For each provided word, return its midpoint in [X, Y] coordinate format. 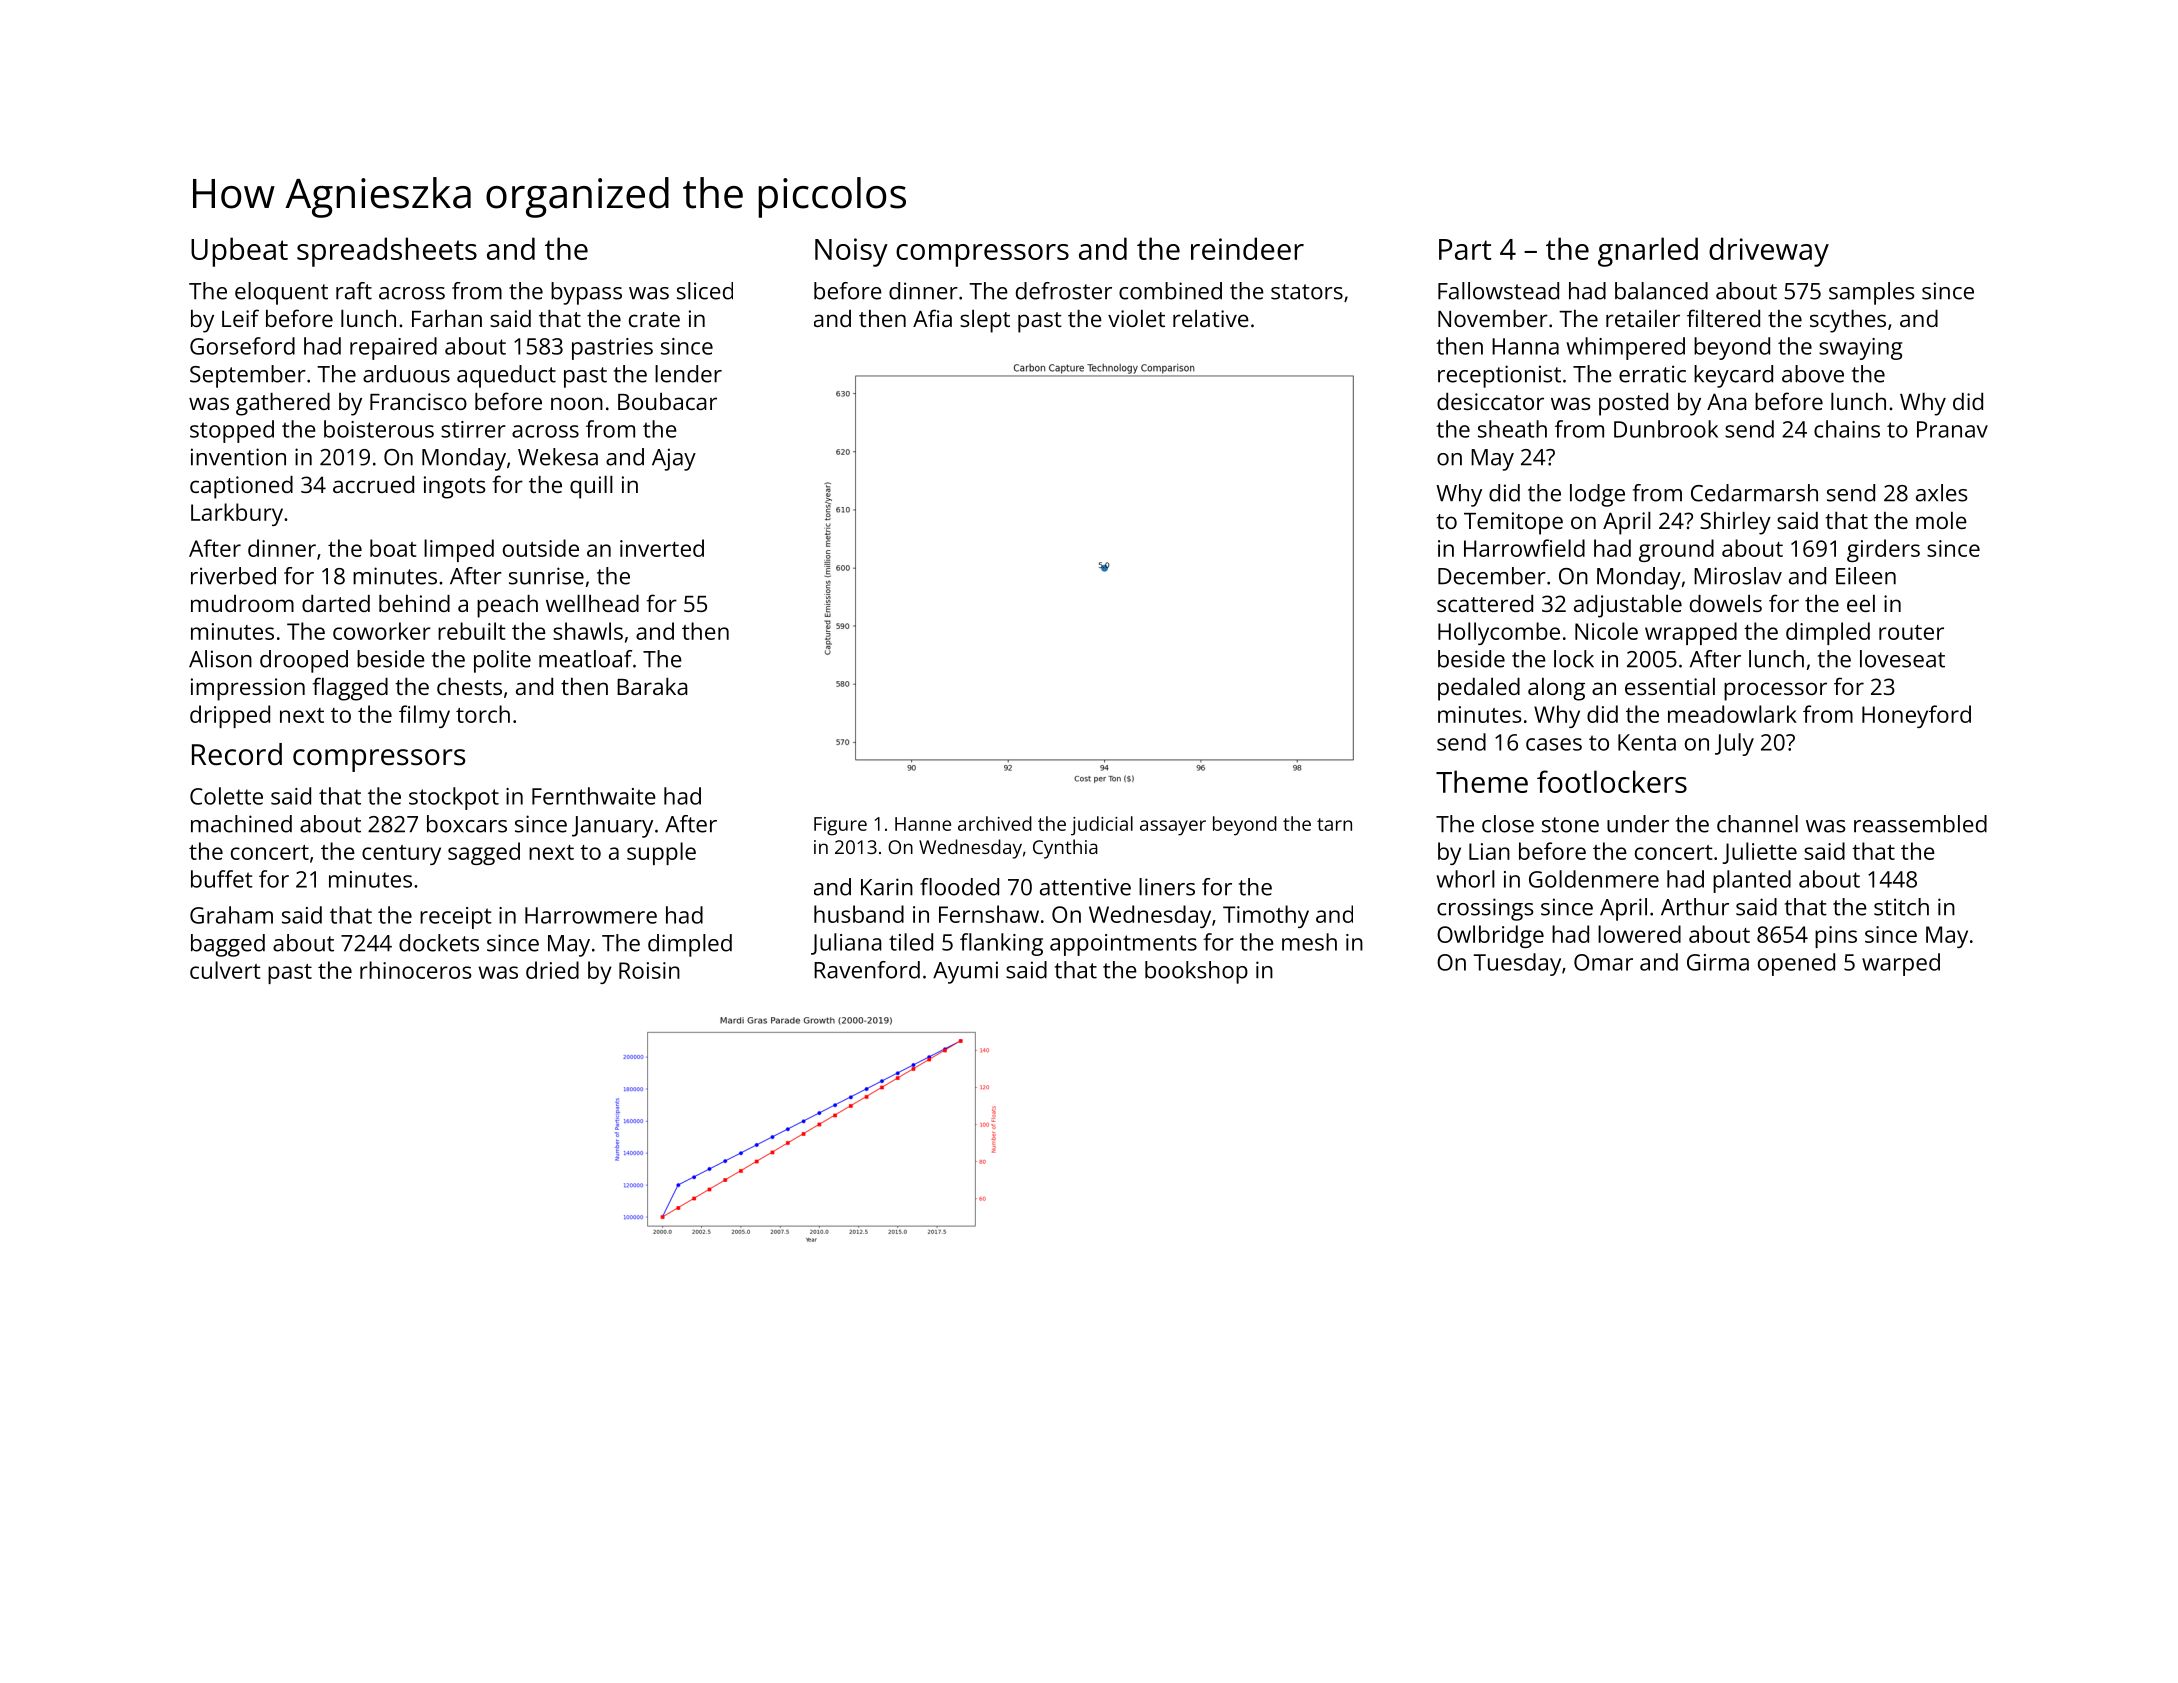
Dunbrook [1666, 429]
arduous [406, 374]
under [1638, 824]
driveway [1769, 252]
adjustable [1628, 606]
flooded [959, 887]
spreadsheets [387, 252]
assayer [1173, 828]
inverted [662, 548]
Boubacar [667, 401]
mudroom [242, 603]
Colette [226, 796]
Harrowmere [591, 915]
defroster [1064, 291]
